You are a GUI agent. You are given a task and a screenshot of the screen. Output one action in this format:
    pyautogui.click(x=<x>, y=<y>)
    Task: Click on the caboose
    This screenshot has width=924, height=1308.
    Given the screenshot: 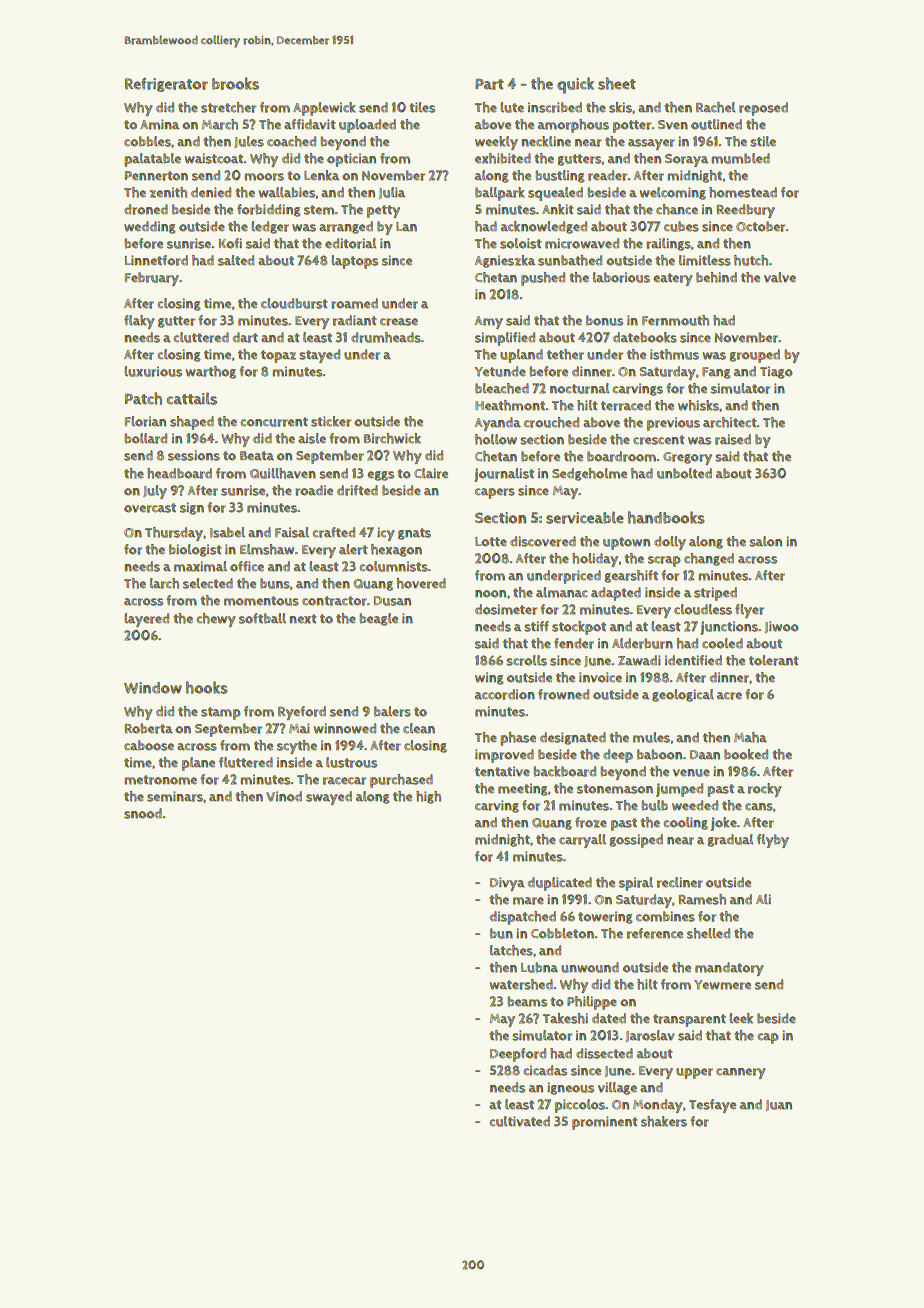 What is the action you would take?
    pyautogui.click(x=149, y=745)
